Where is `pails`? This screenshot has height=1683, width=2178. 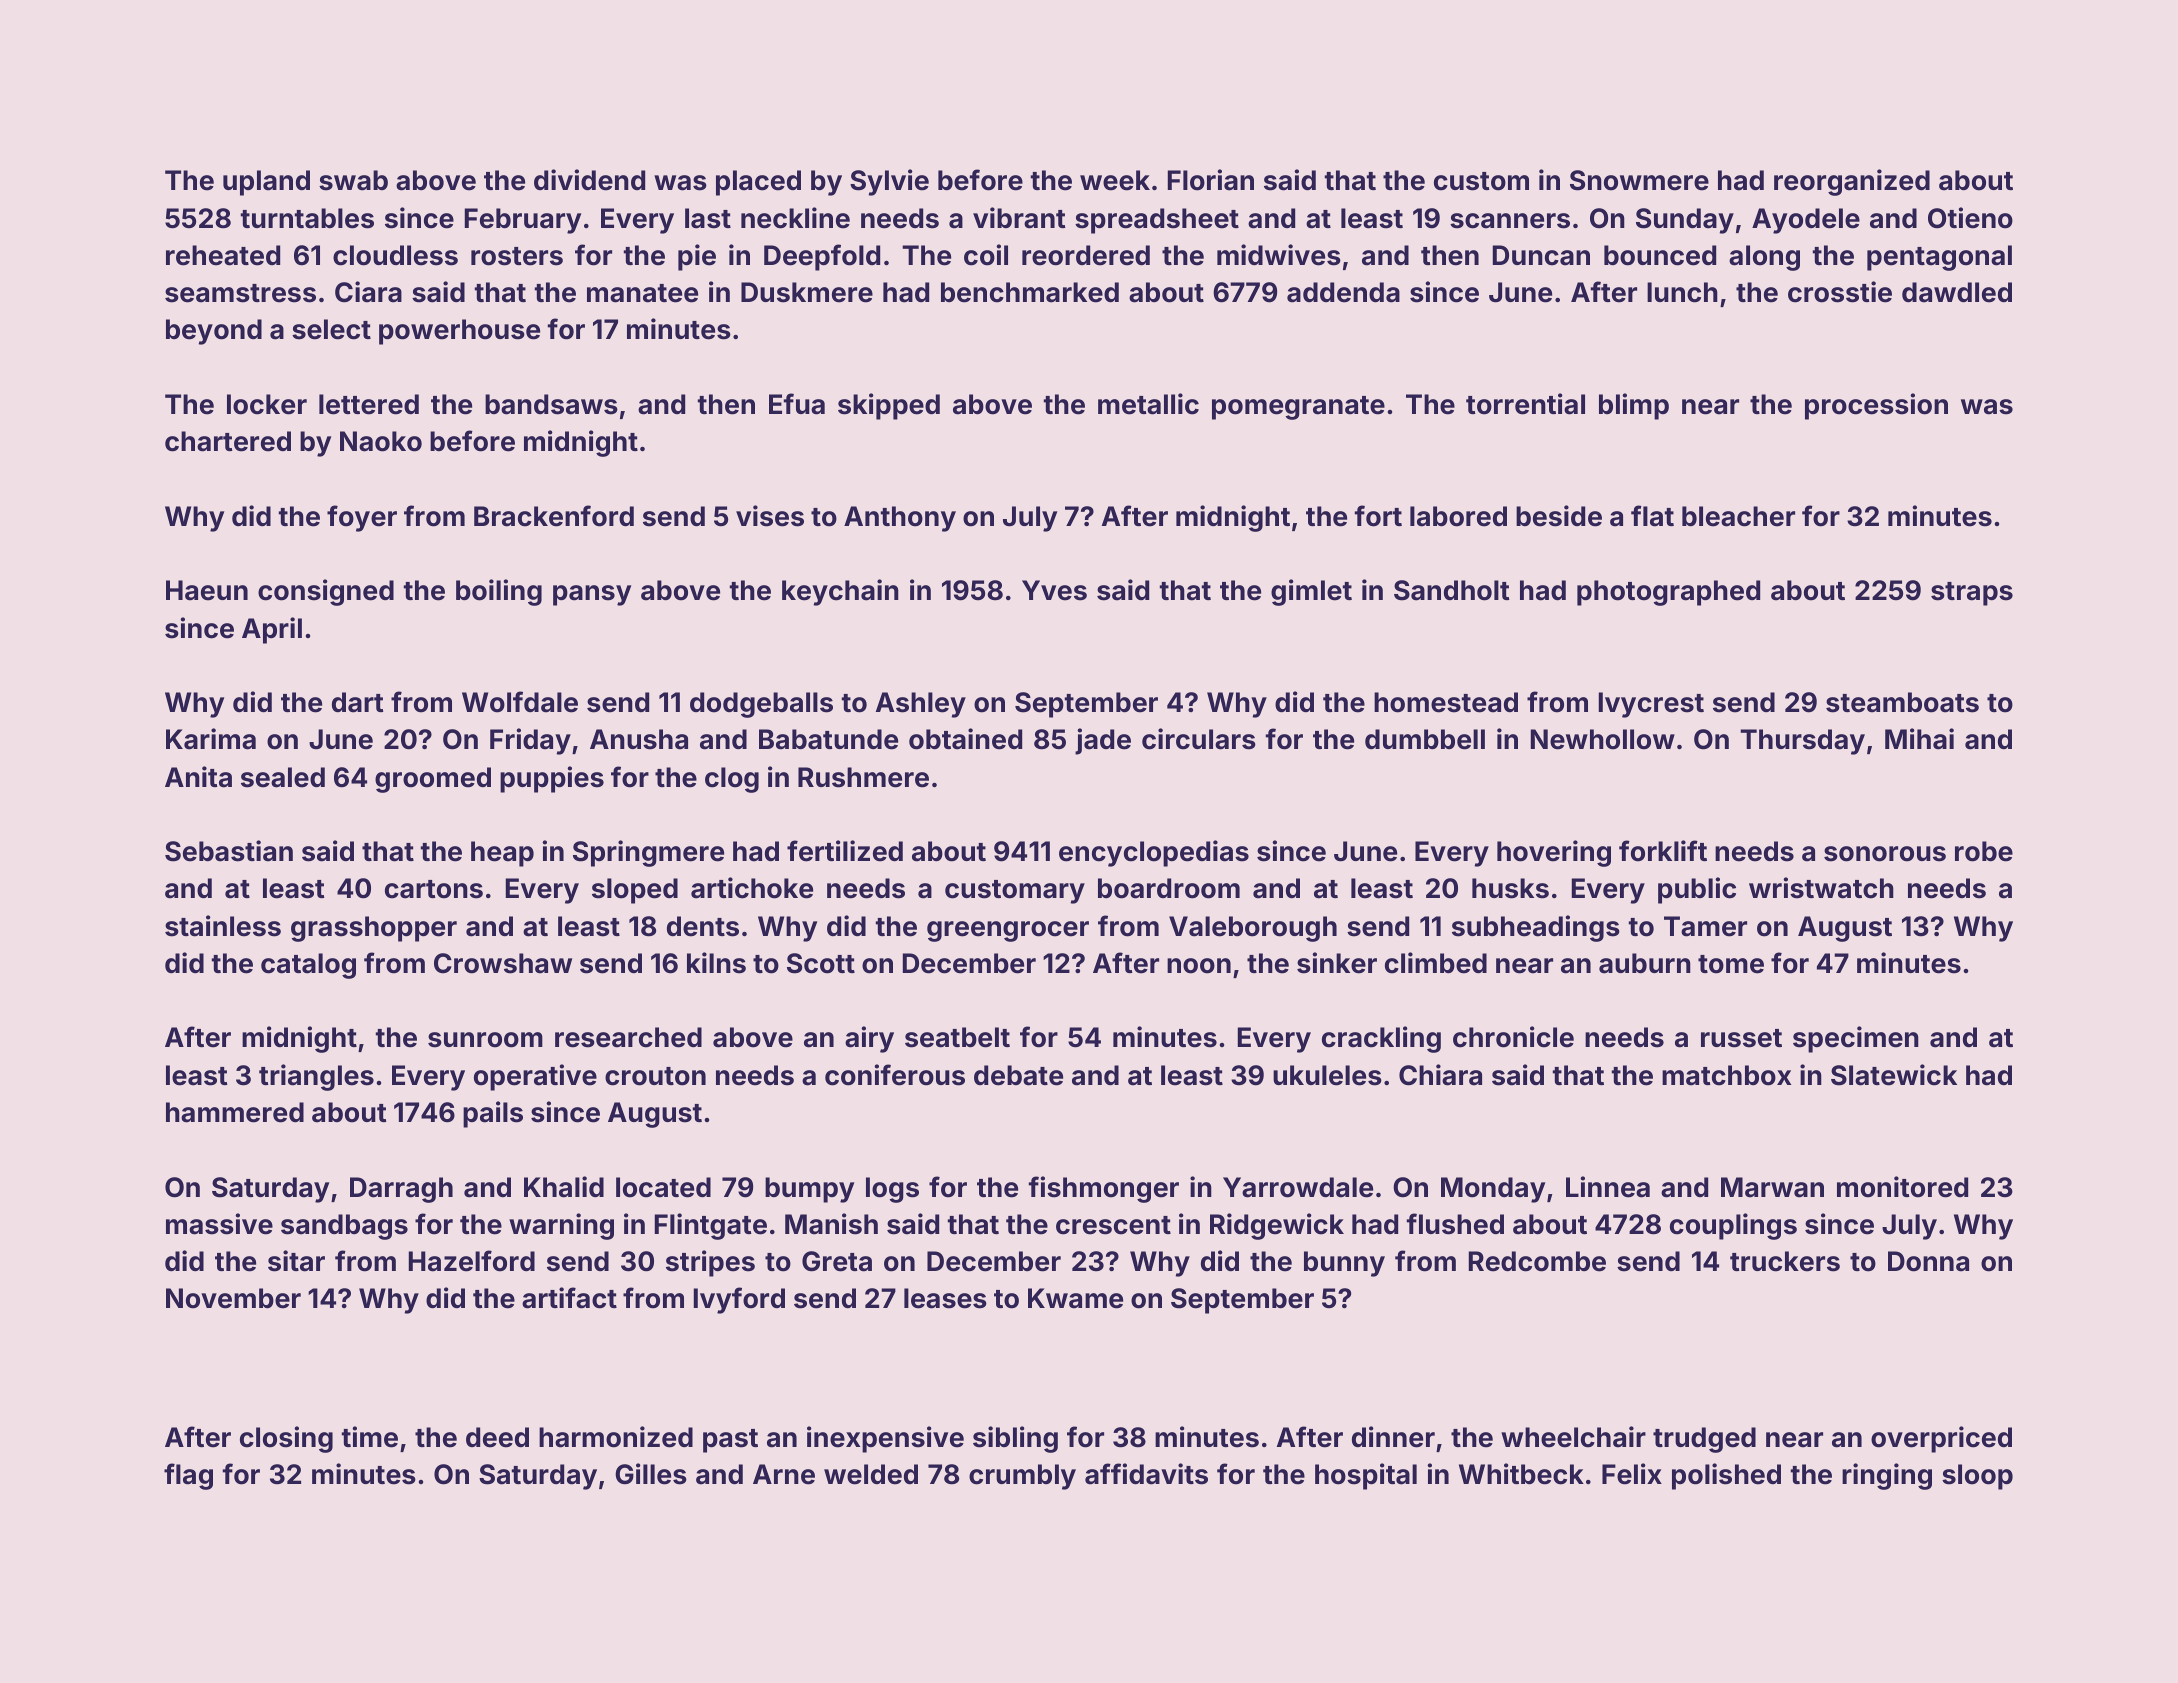
pails is located at coordinates (493, 1114).
